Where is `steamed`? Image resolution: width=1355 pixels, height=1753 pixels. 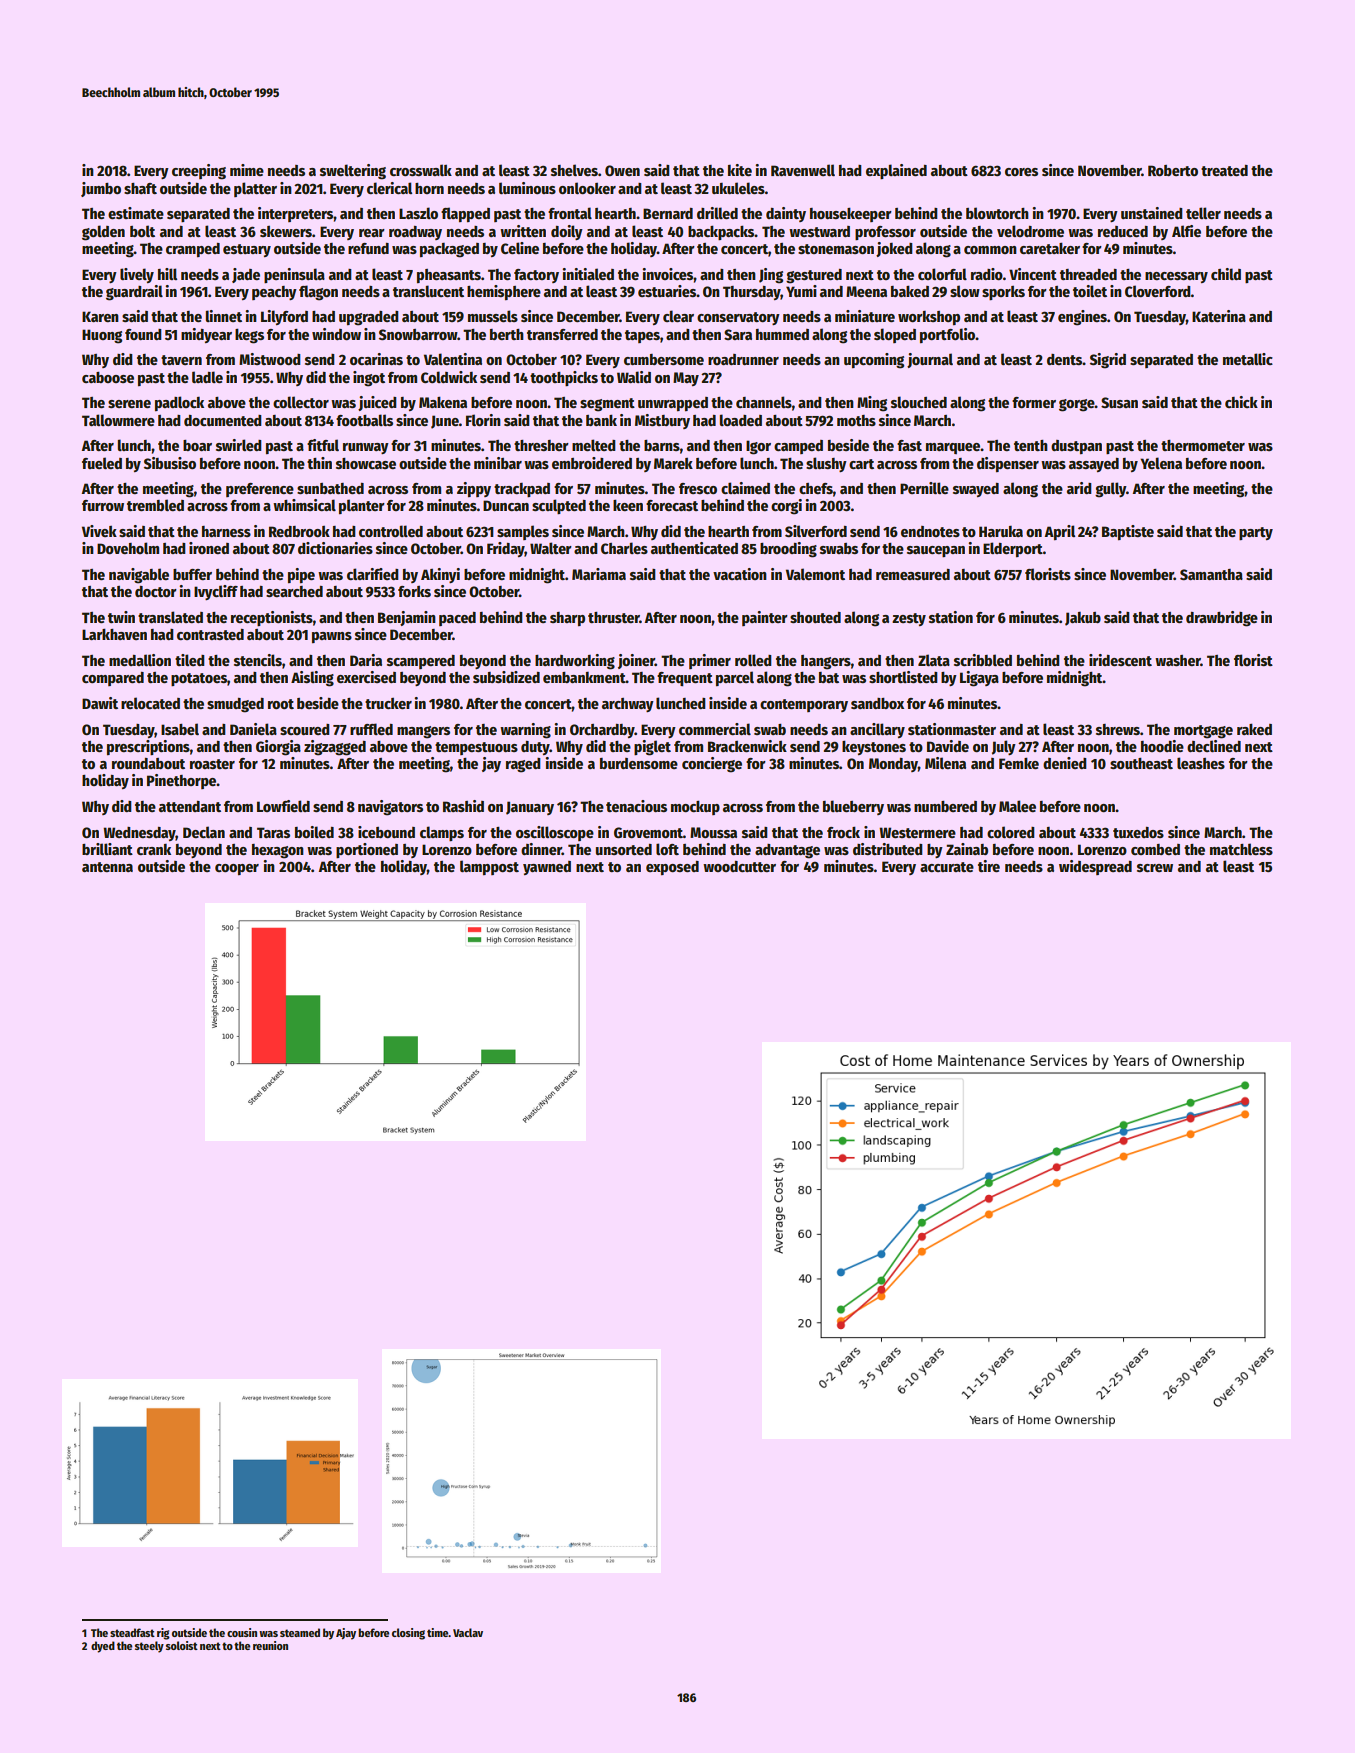 steamed is located at coordinates (300, 1632).
